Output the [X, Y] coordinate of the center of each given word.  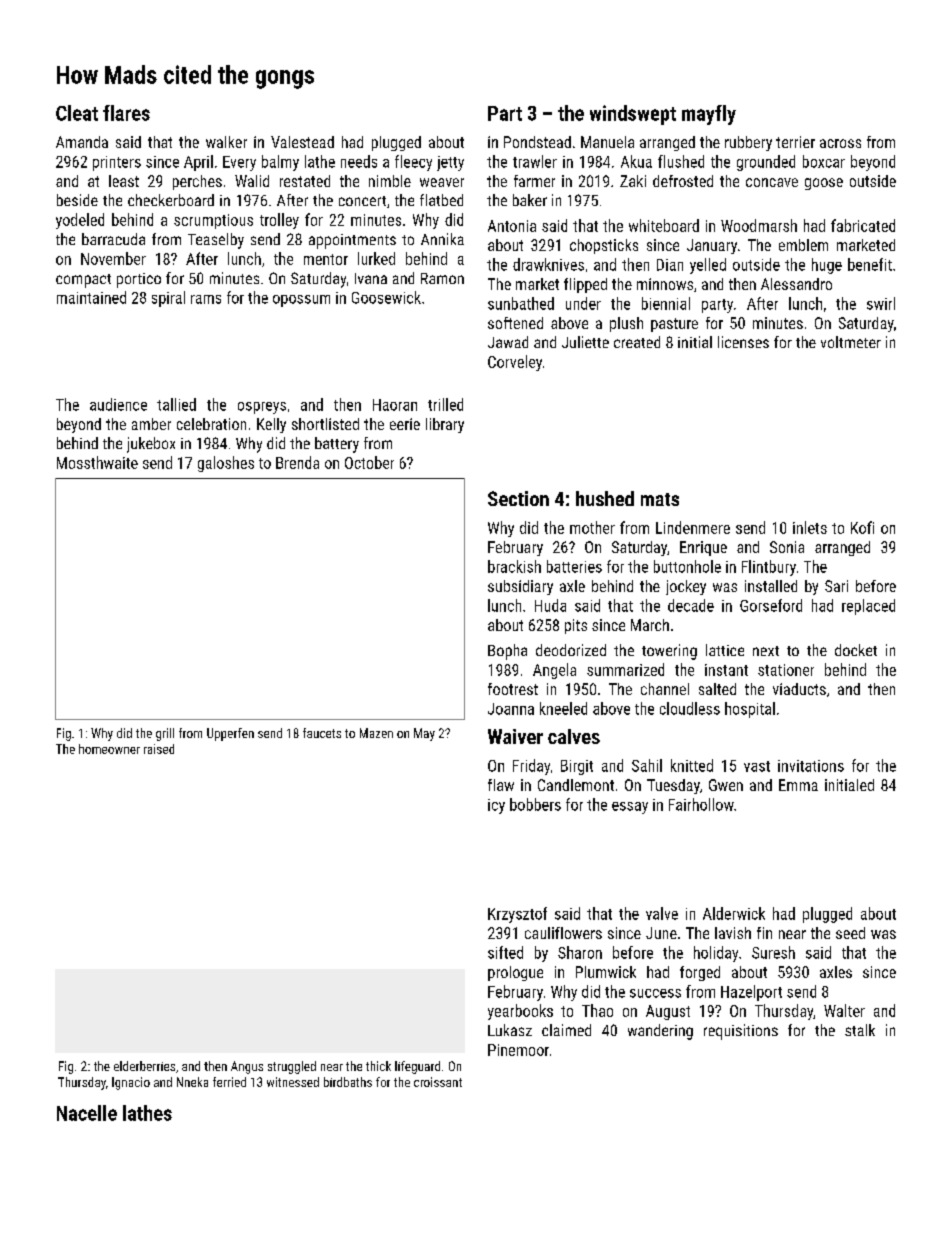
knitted [692, 765]
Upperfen [230, 734]
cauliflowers [563, 933]
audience [118, 404]
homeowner [109, 749]
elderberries [144, 1066]
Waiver [515, 736]
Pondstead [537, 142]
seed [850, 933]
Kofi [862, 527]
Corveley [515, 363]
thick [378, 1066]
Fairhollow [701, 804]
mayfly [709, 115]
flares [126, 113]
